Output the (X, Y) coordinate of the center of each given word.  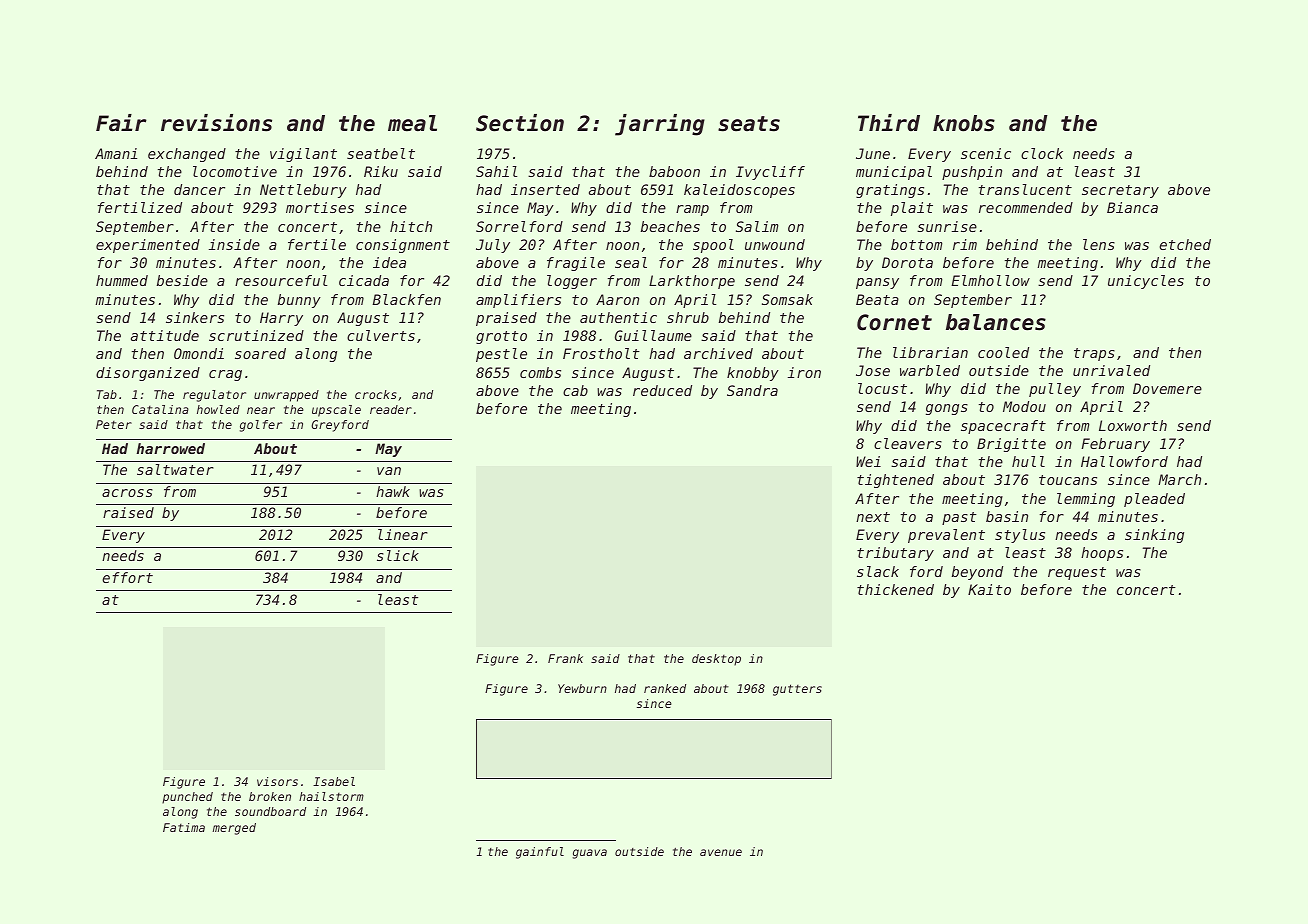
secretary (1120, 191)
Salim (757, 226)
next (873, 517)
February (1115, 445)
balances (996, 322)
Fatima (184, 827)
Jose (873, 370)
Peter (114, 424)
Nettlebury (303, 191)
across (127, 493)
